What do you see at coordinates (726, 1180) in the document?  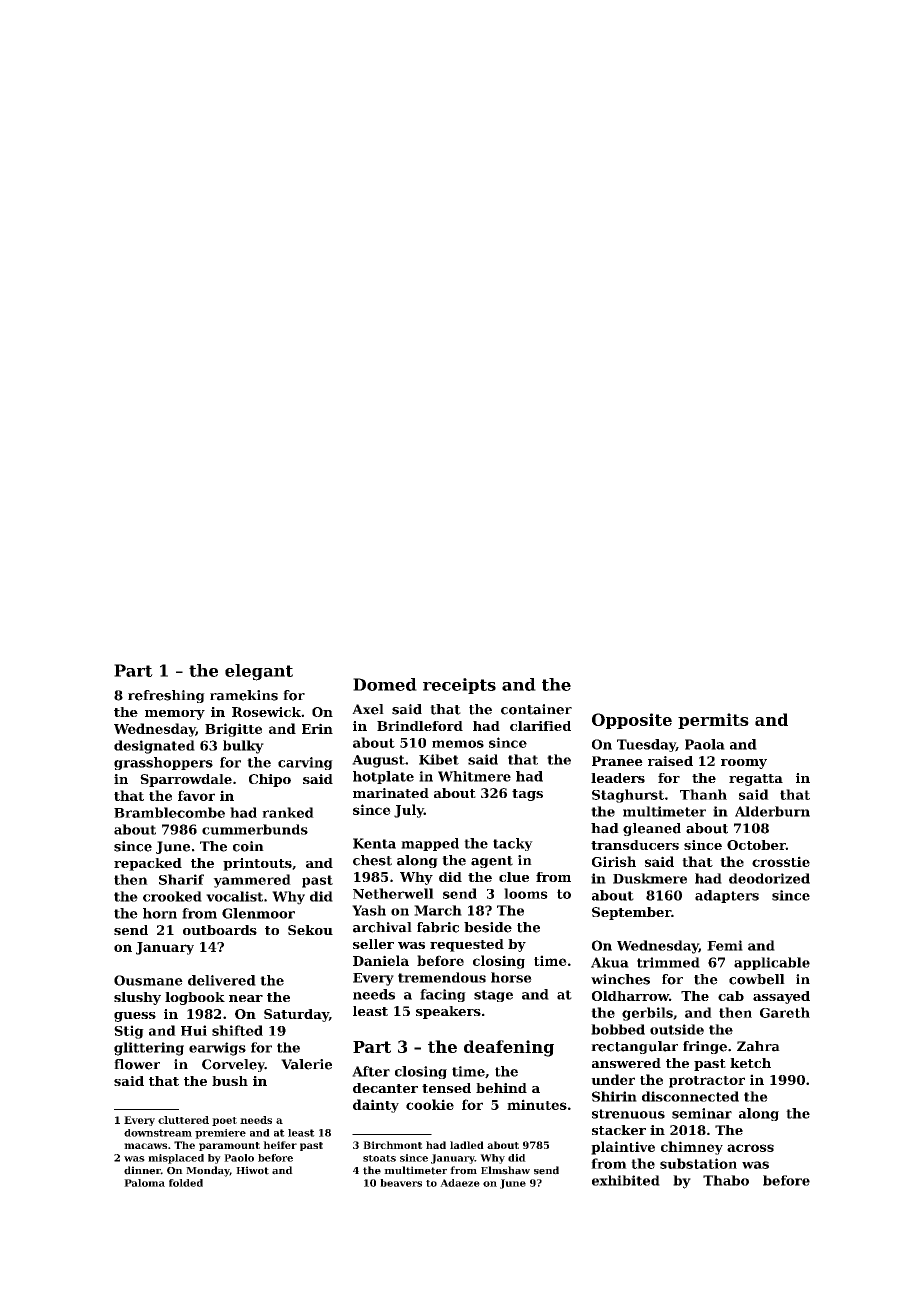 I see `Thabo` at bounding box center [726, 1180].
